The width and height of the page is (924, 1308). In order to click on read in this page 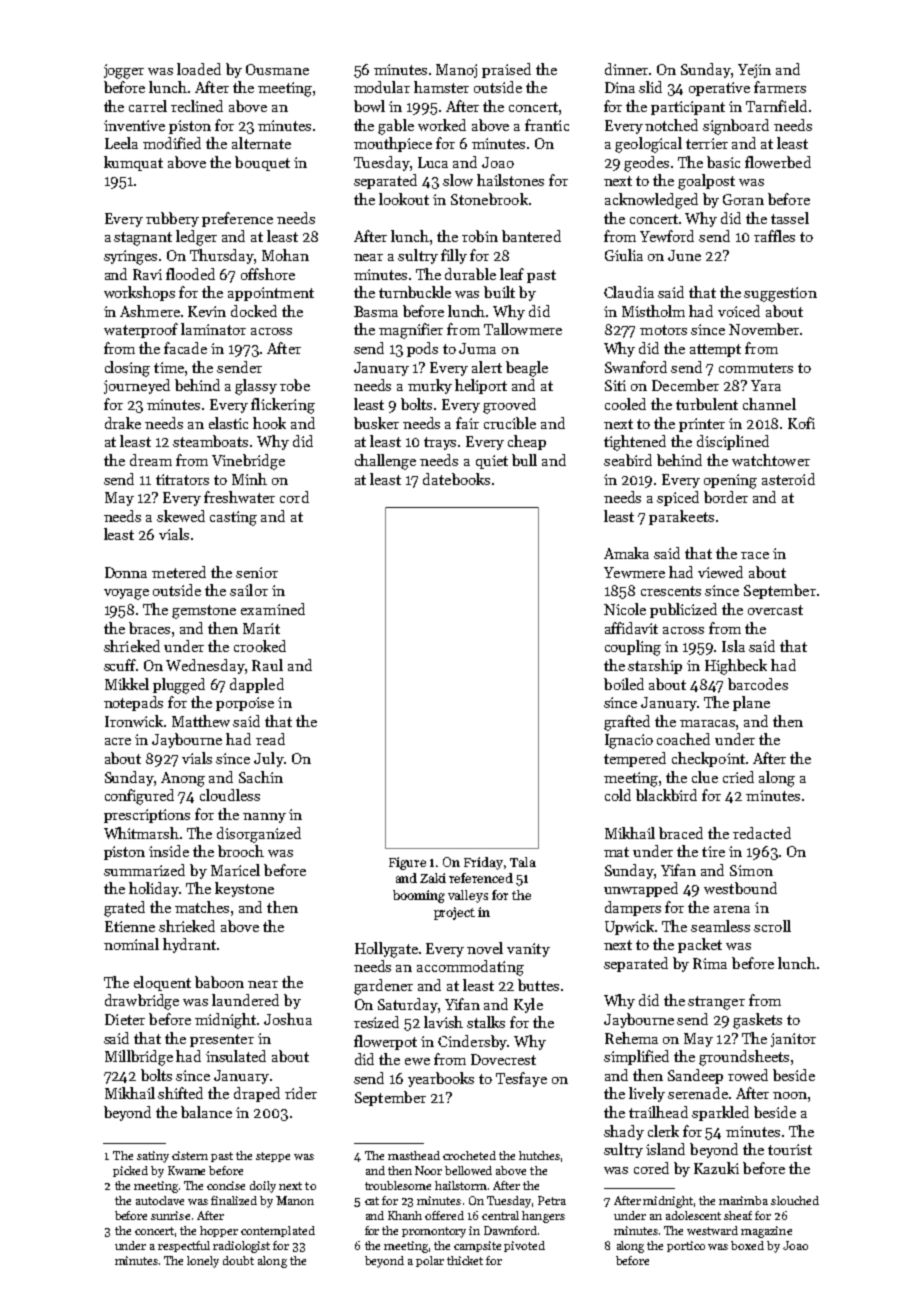, I will do `click(270, 739)`.
